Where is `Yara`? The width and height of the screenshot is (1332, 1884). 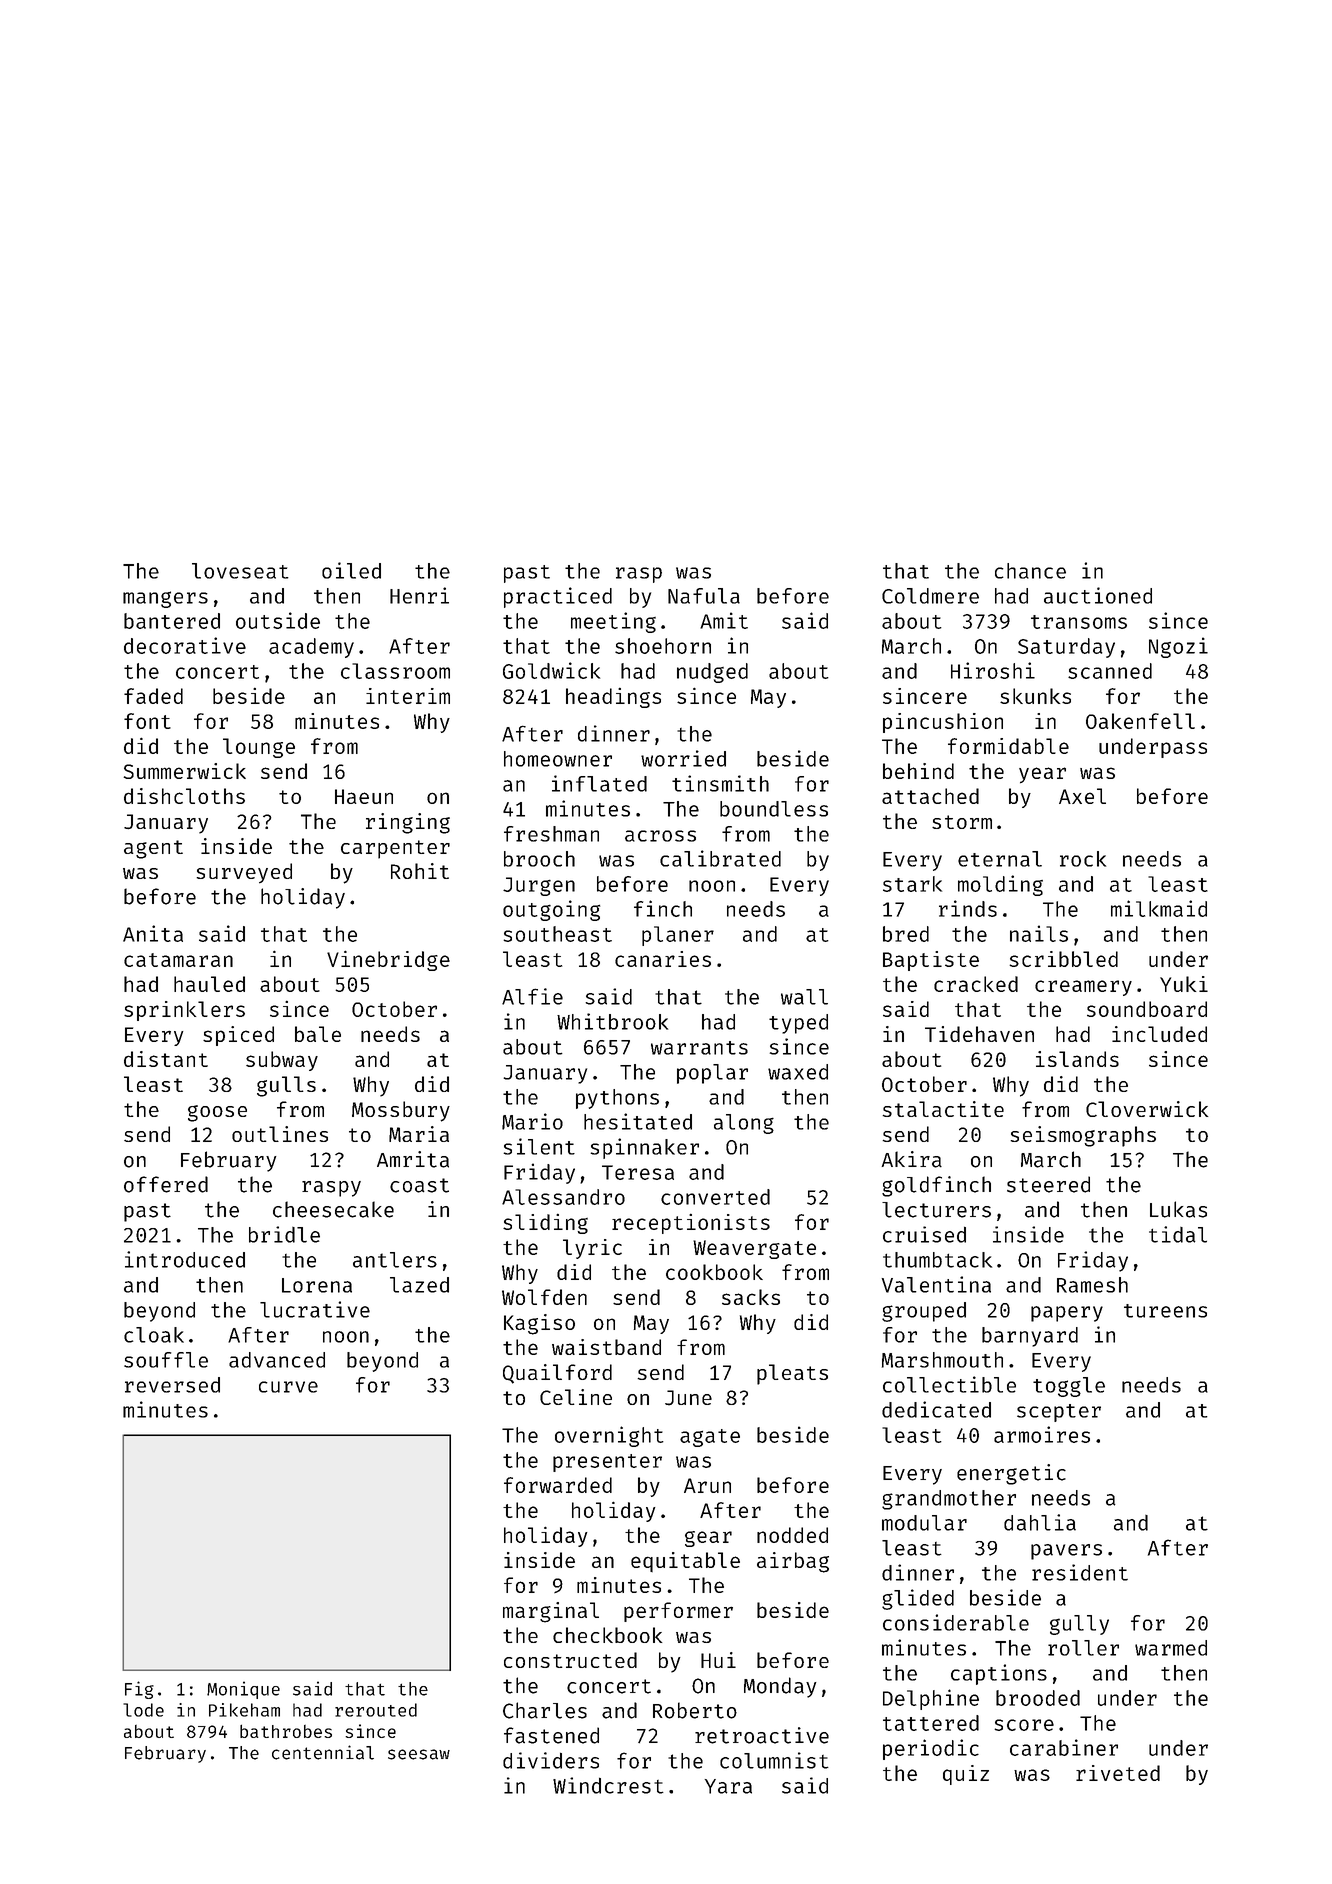 Yara is located at coordinates (728, 1786).
